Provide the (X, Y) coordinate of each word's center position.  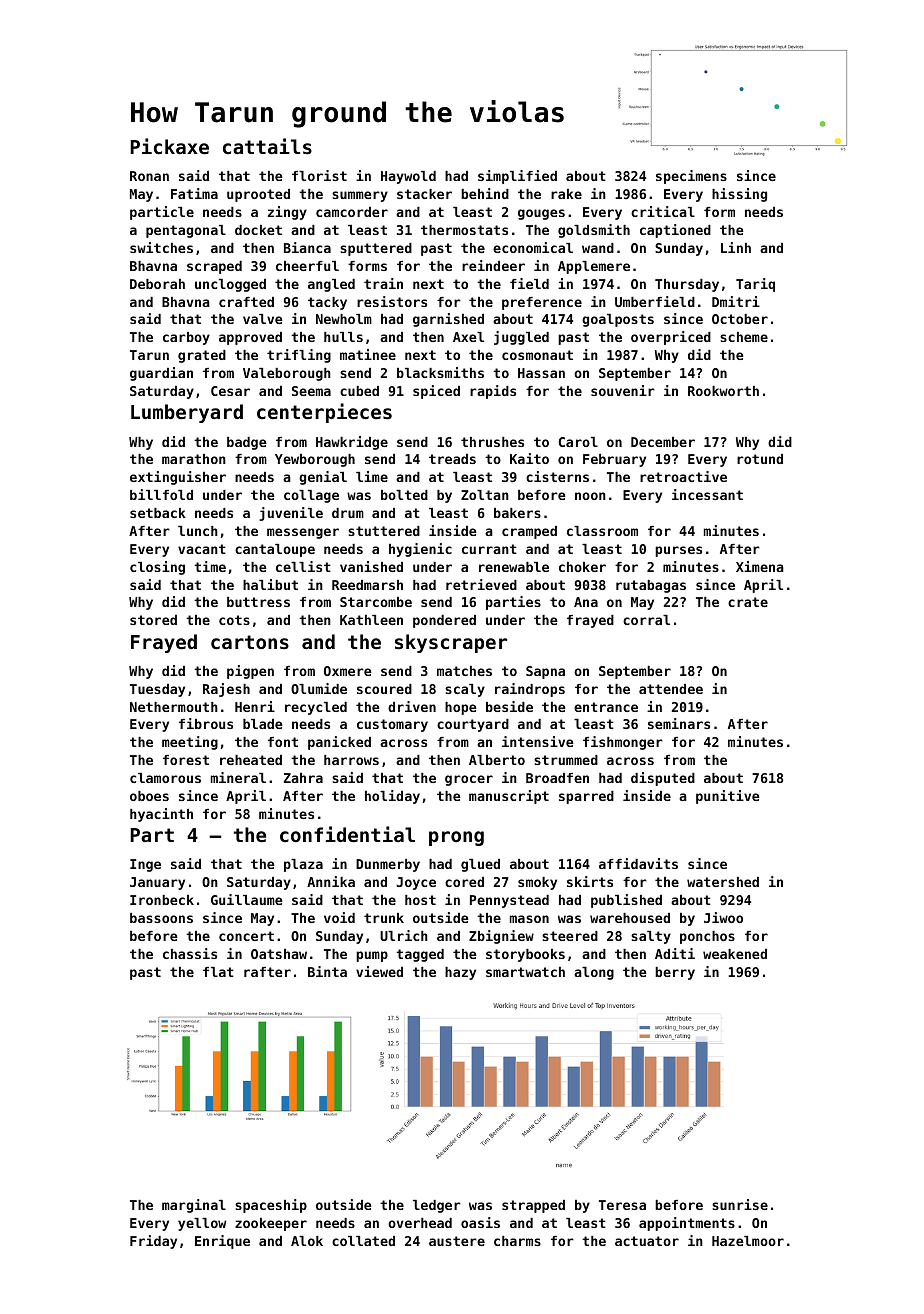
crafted (246, 302)
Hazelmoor (748, 1241)
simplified (517, 177)
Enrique (222, 1242)
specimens (691, 177)
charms (517, 1241)
